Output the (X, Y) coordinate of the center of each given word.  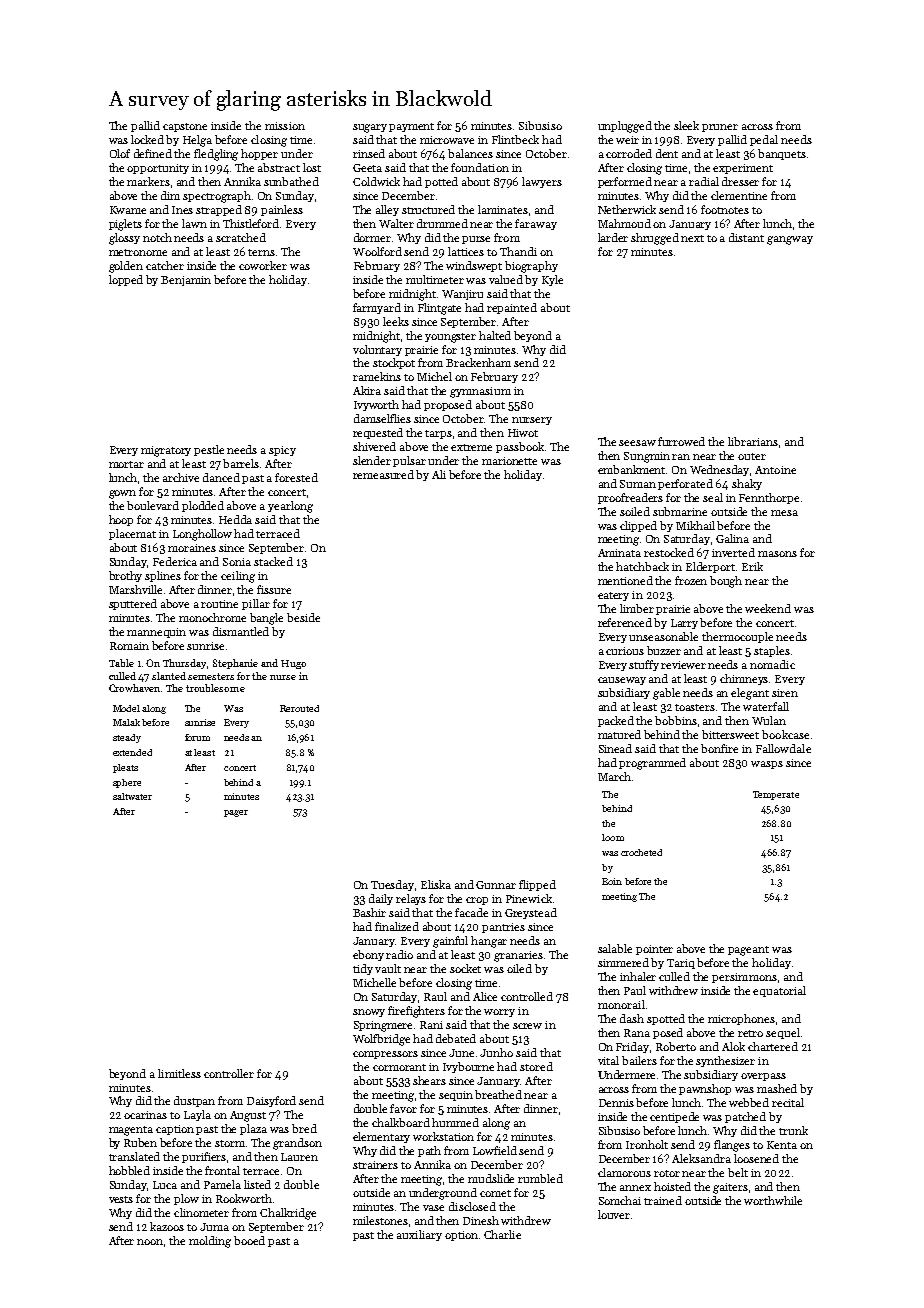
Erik (752, 566)
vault (388, 968)
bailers (639, 1060)
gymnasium (480, 392)
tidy (363, 969)
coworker (263, 265)
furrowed (681, 441)
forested (296, 477)
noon (150, 1242)
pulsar (409, 461)
